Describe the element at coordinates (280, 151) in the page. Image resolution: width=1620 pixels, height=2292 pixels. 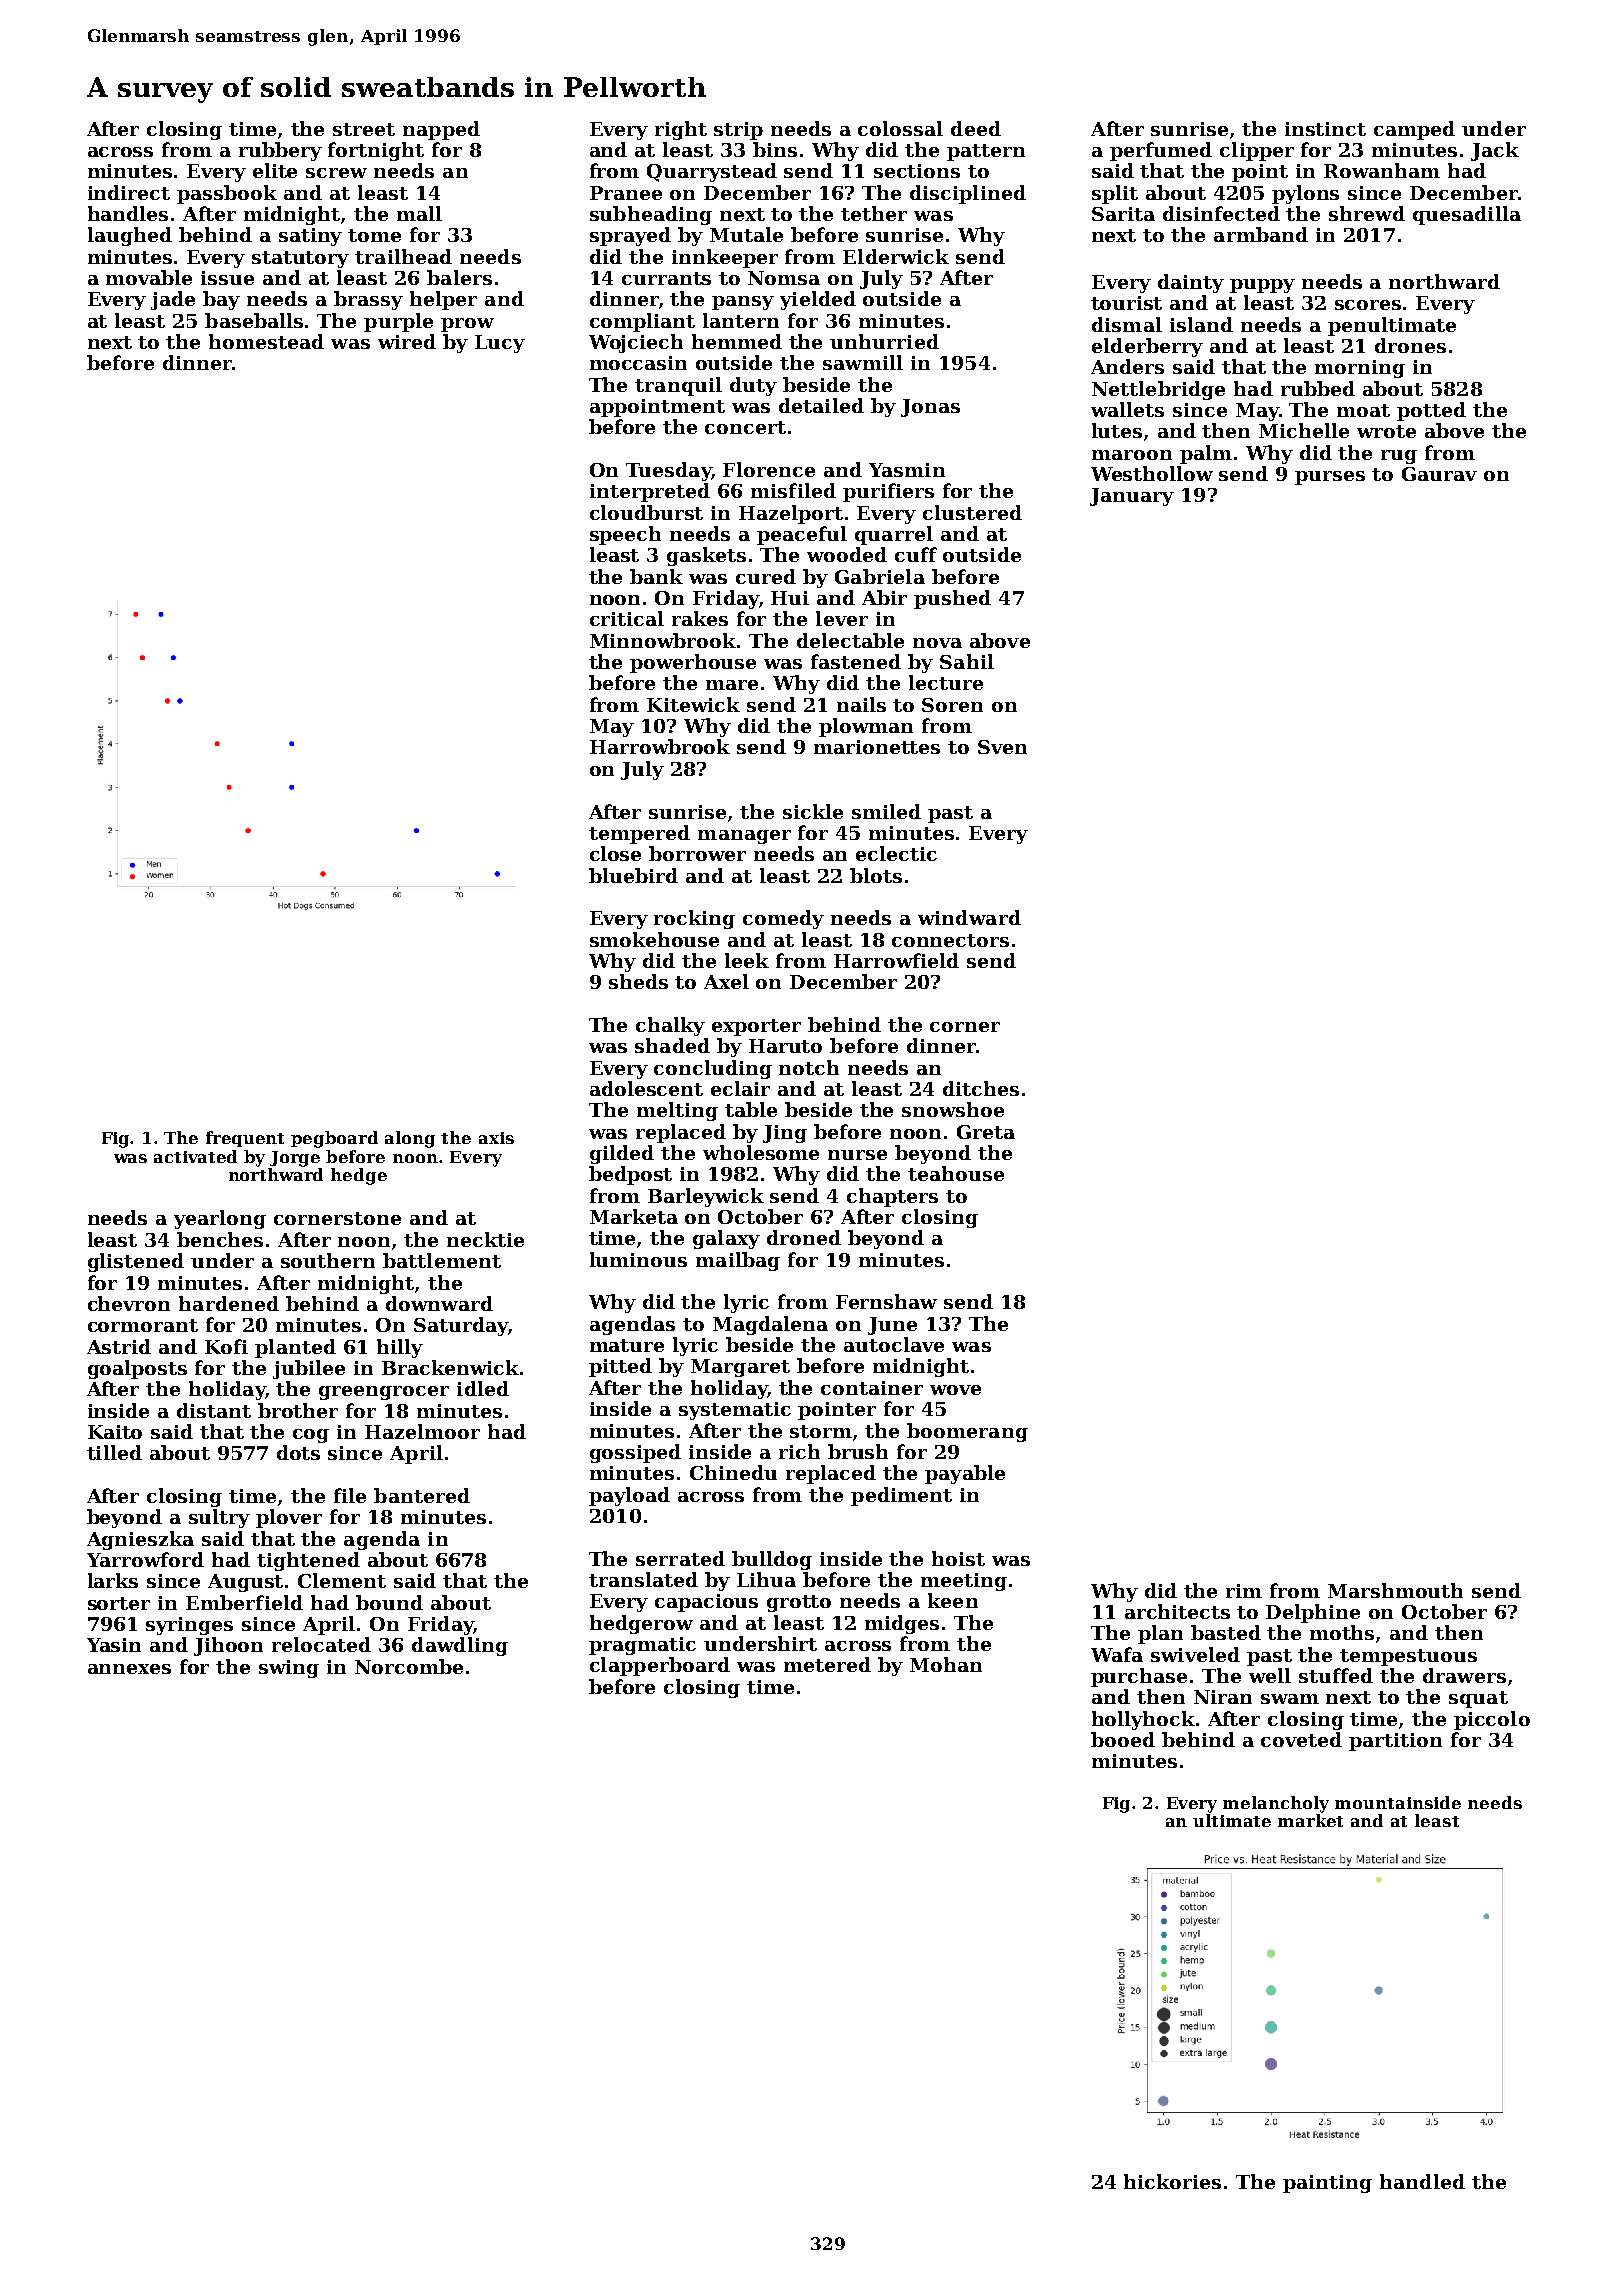
I see `rubbery` at that location.
